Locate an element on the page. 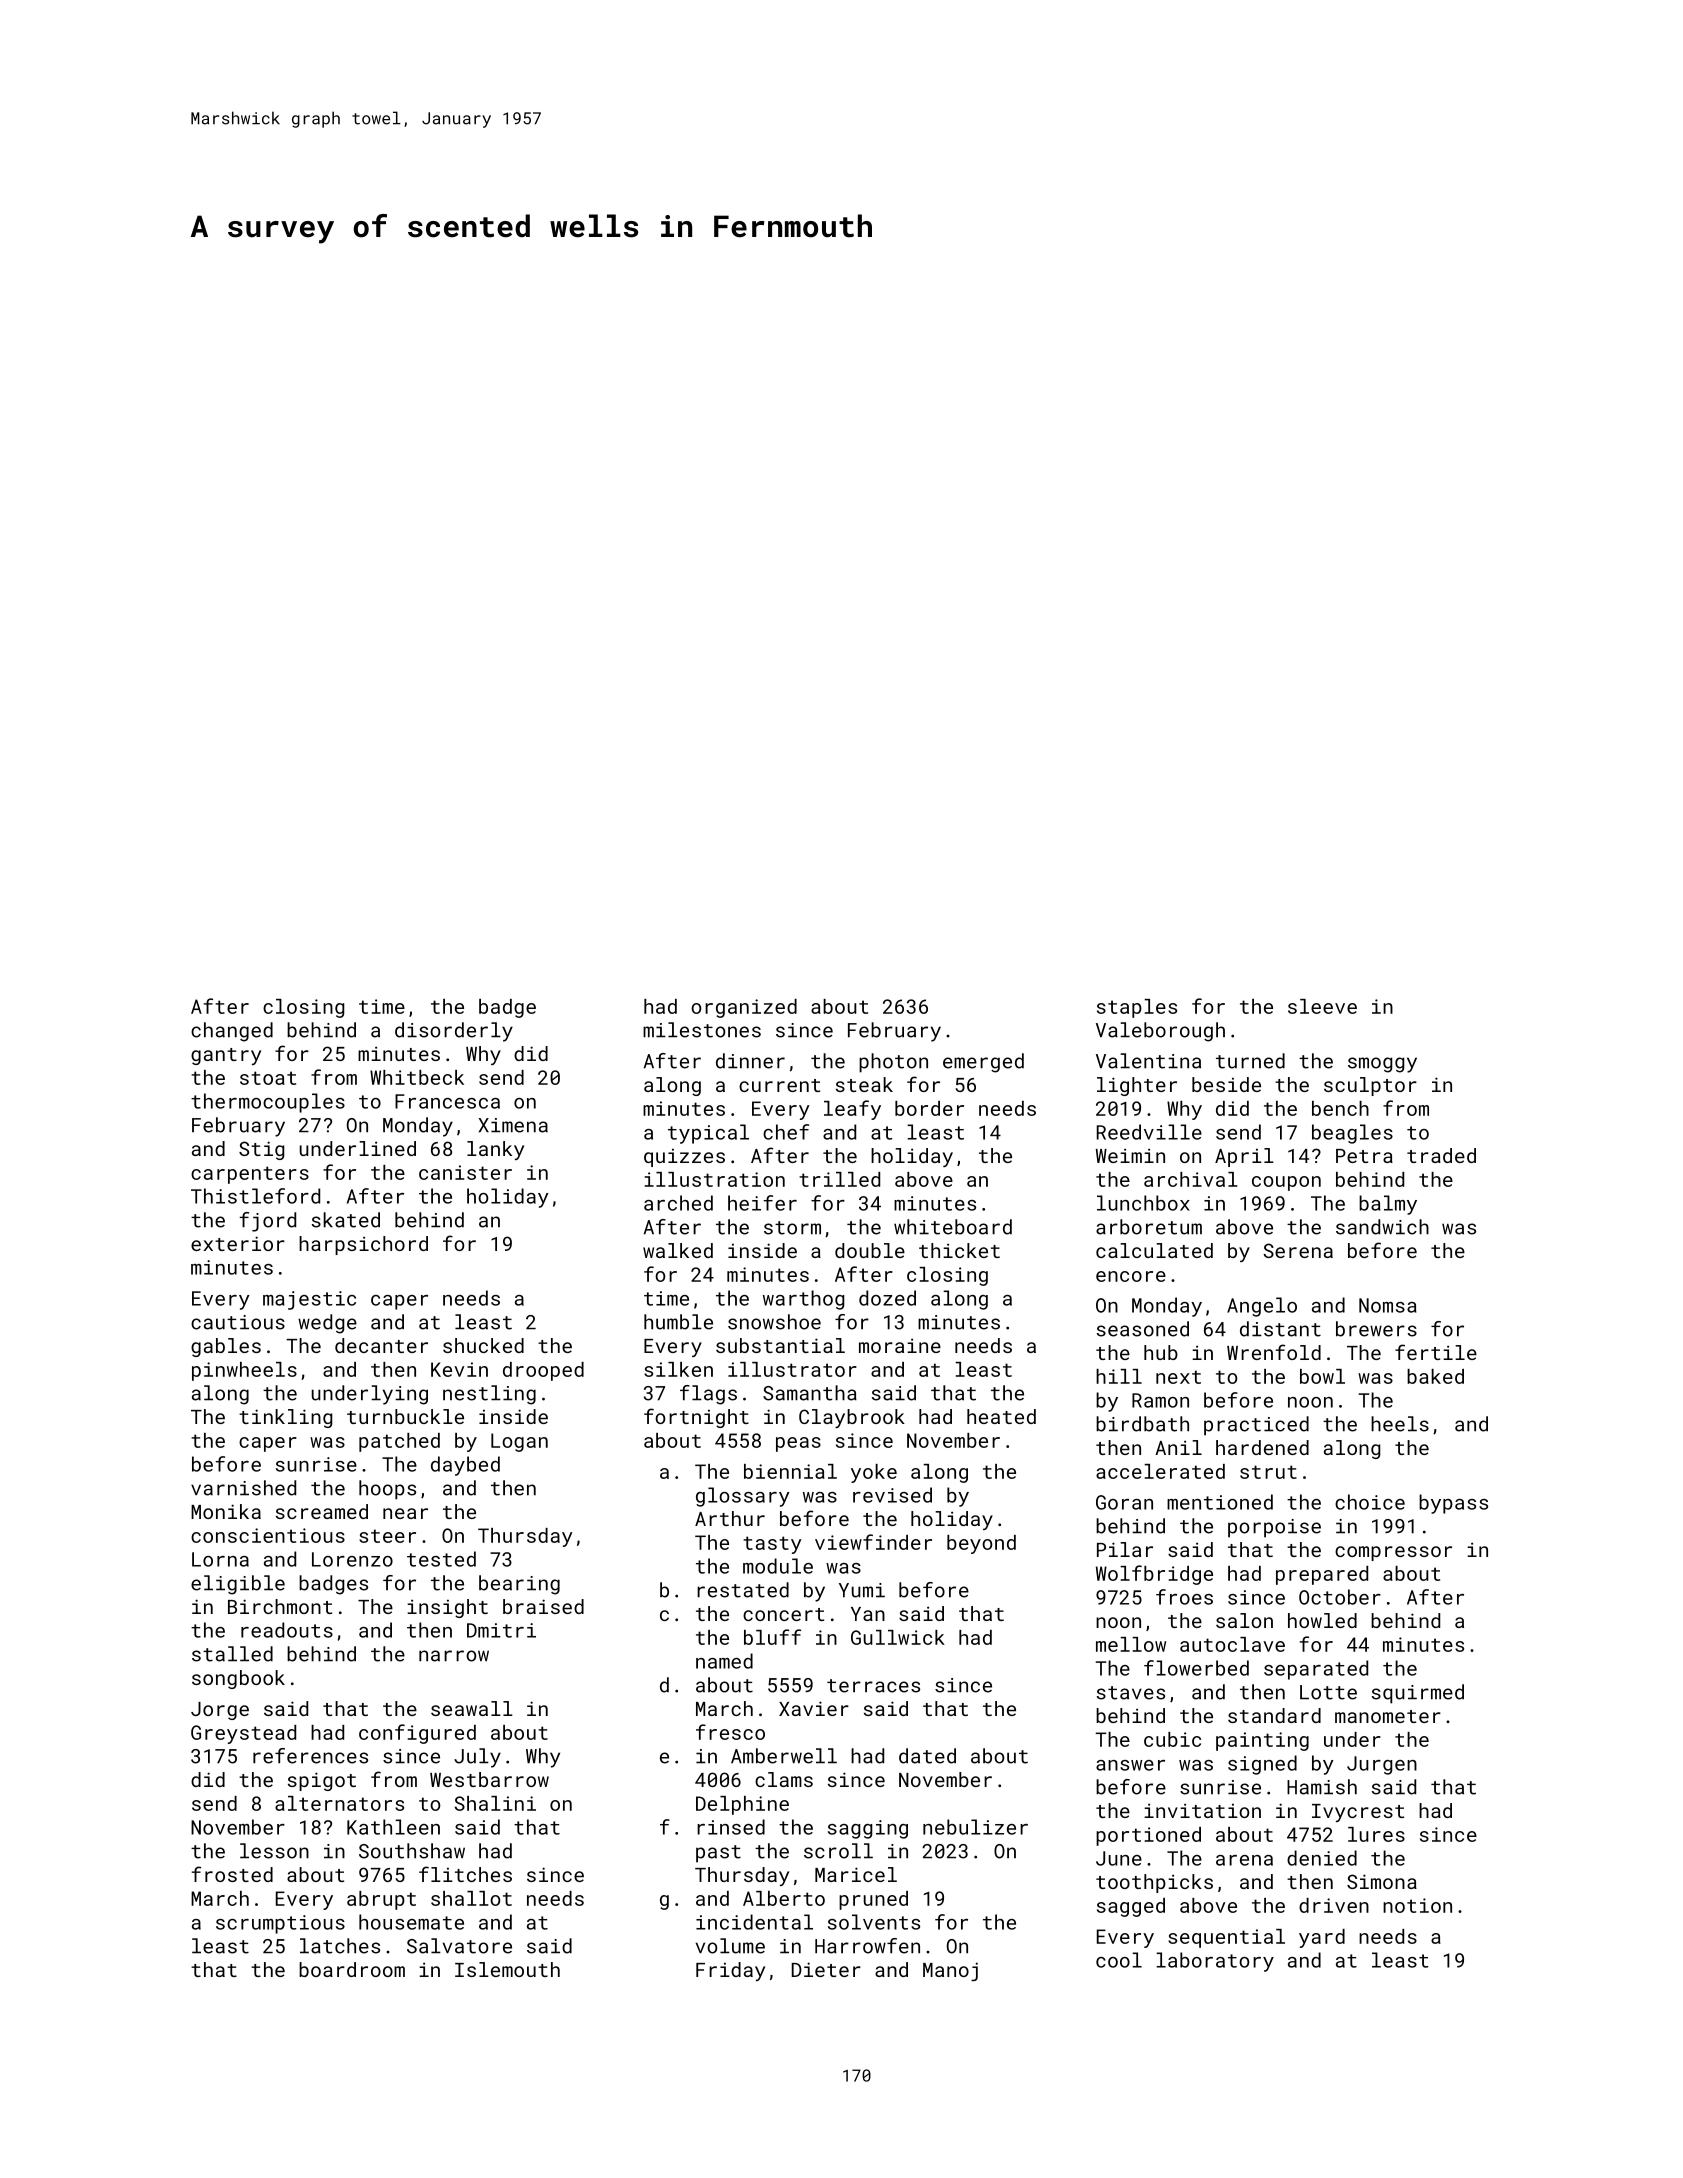 Image resolution: width=1683 pixels, height=2178 pixels. Francesca is located at coordinates (447, 1101).
